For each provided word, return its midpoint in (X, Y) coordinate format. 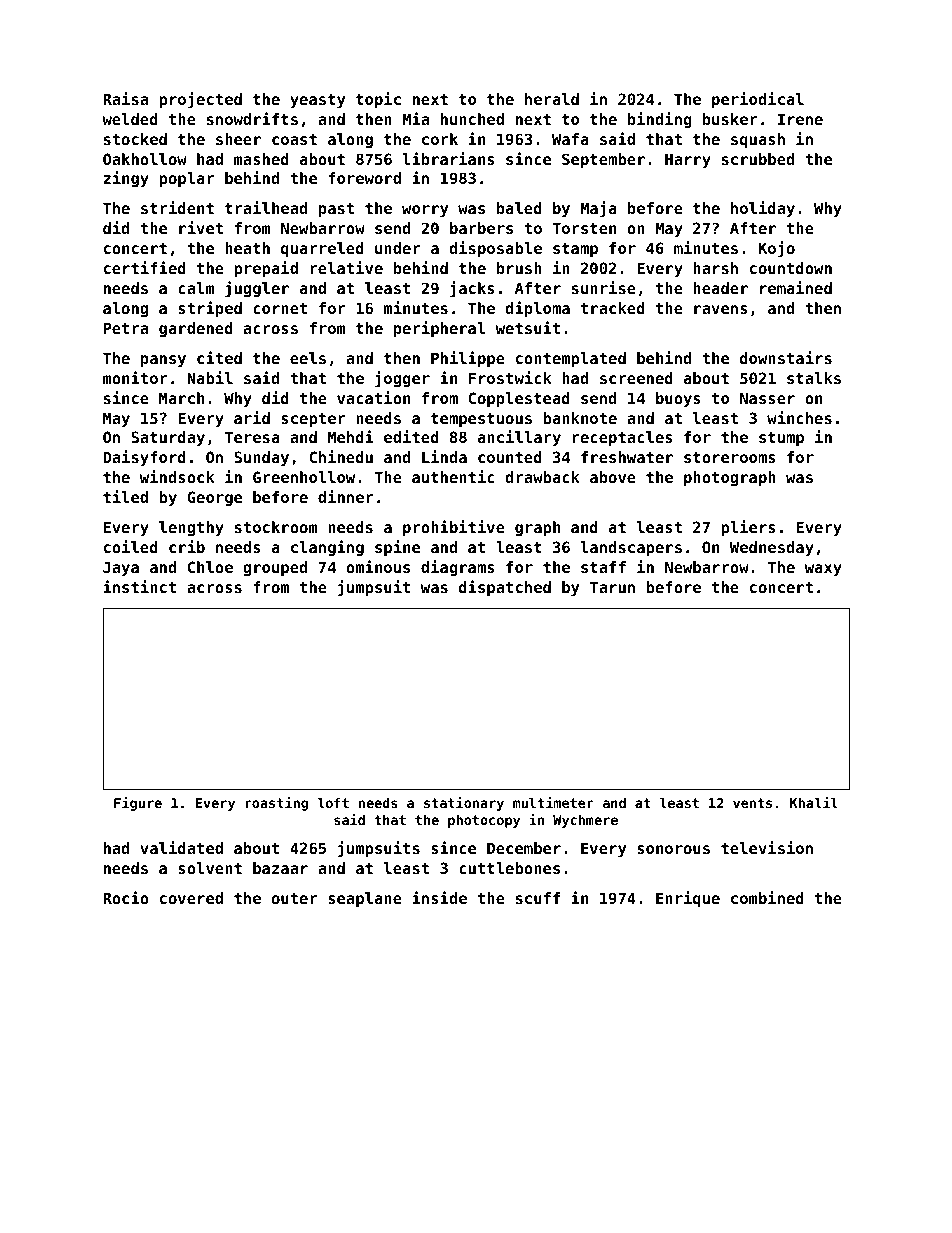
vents (752, 803)
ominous (378, 566)
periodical (758, 100)
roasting (276, 804)
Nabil (210, 377)
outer (295, 898)
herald (552, 99)
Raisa (125, 98)
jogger (402, 379)
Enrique (688, 899)
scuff (538, 898)
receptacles (622, 438)
